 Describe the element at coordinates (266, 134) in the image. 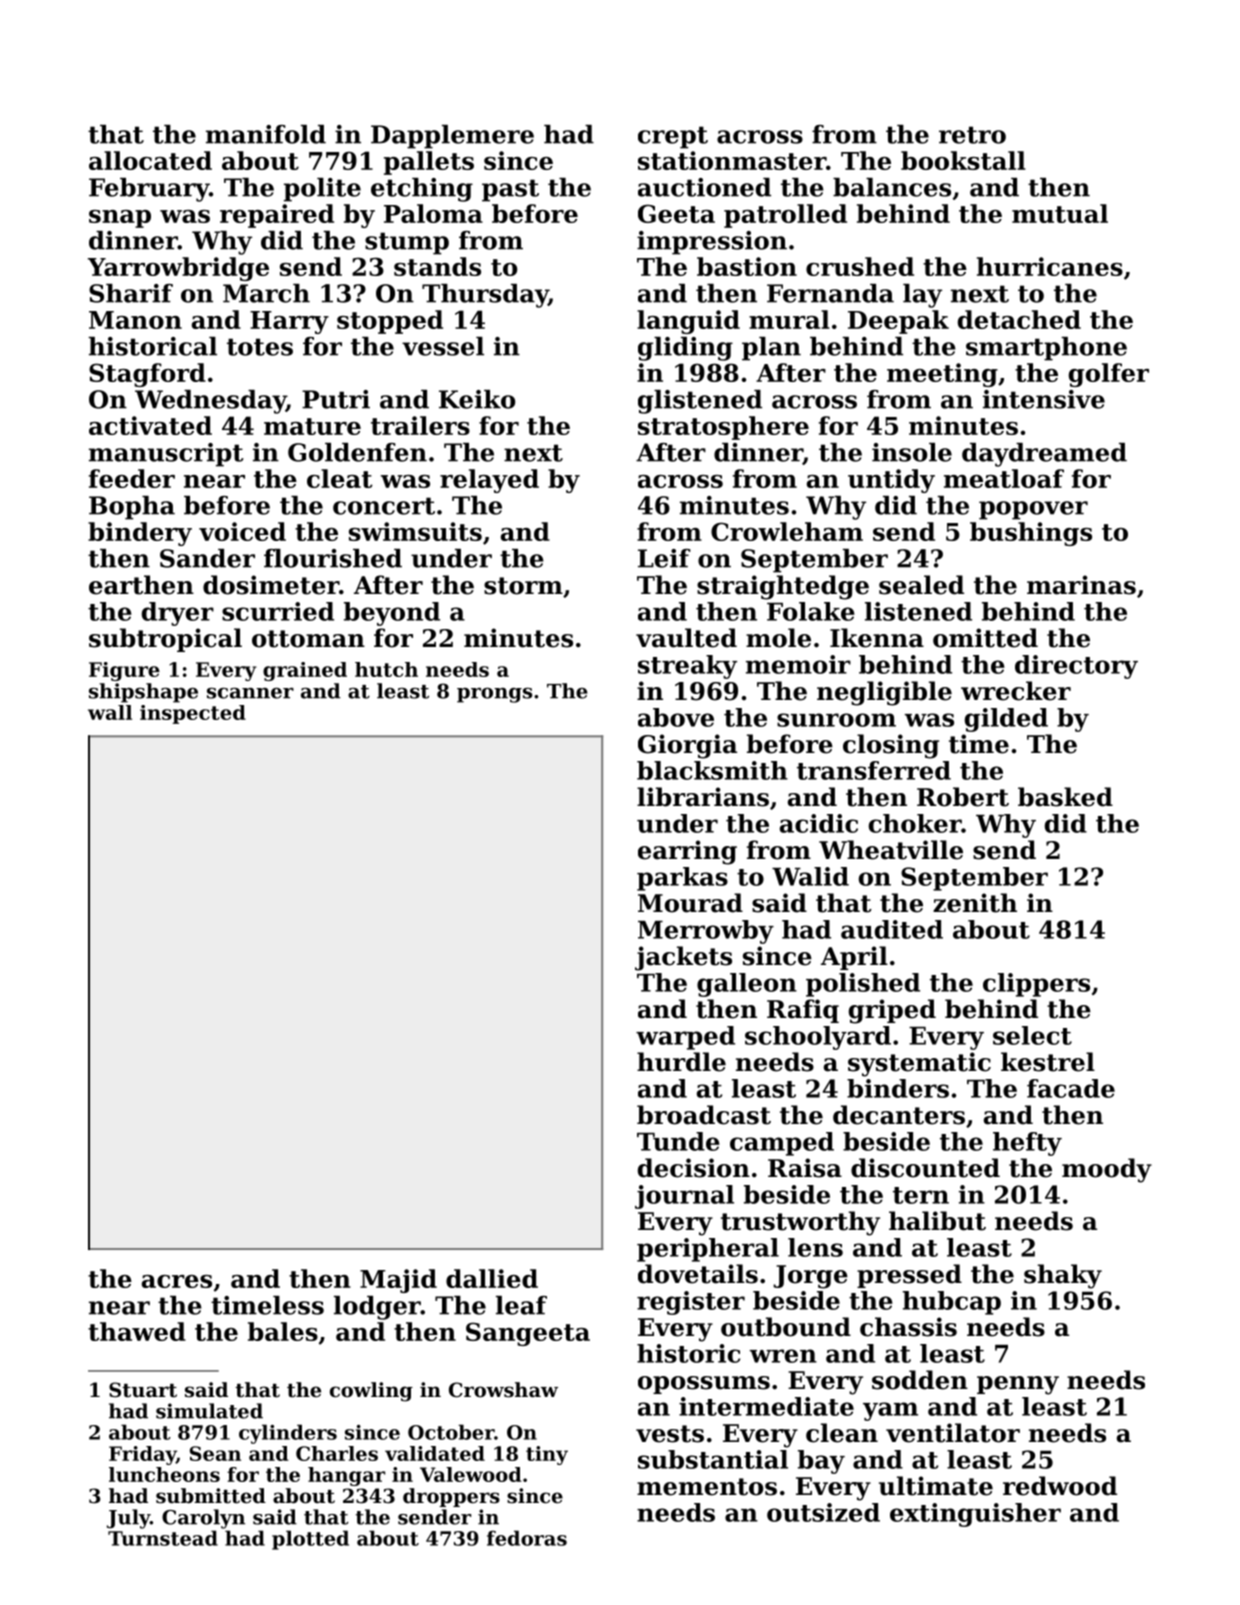

I see `manifold` at that location.
